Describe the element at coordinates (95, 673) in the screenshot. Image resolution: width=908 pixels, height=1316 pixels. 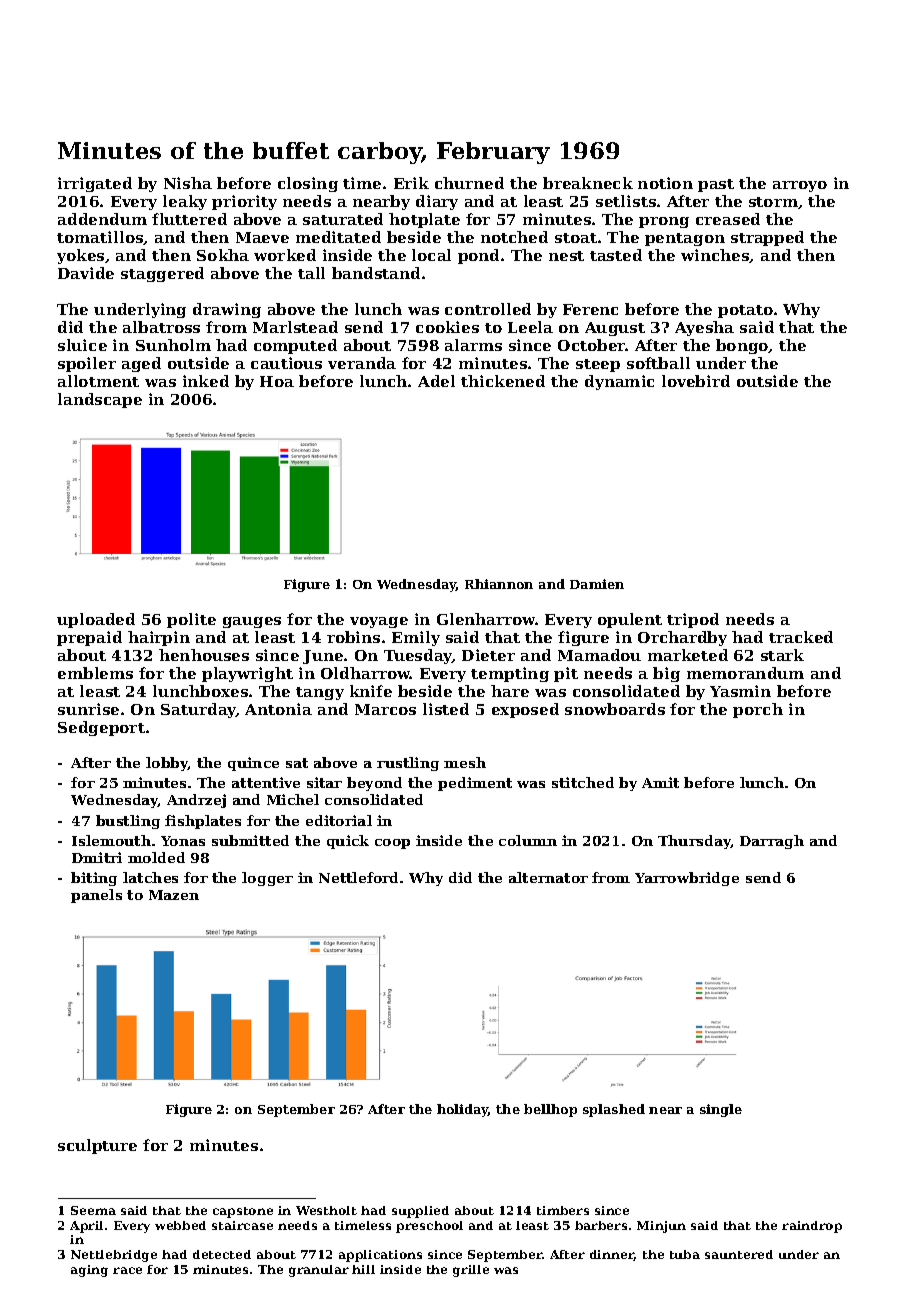
I see `emblems` at that location.
